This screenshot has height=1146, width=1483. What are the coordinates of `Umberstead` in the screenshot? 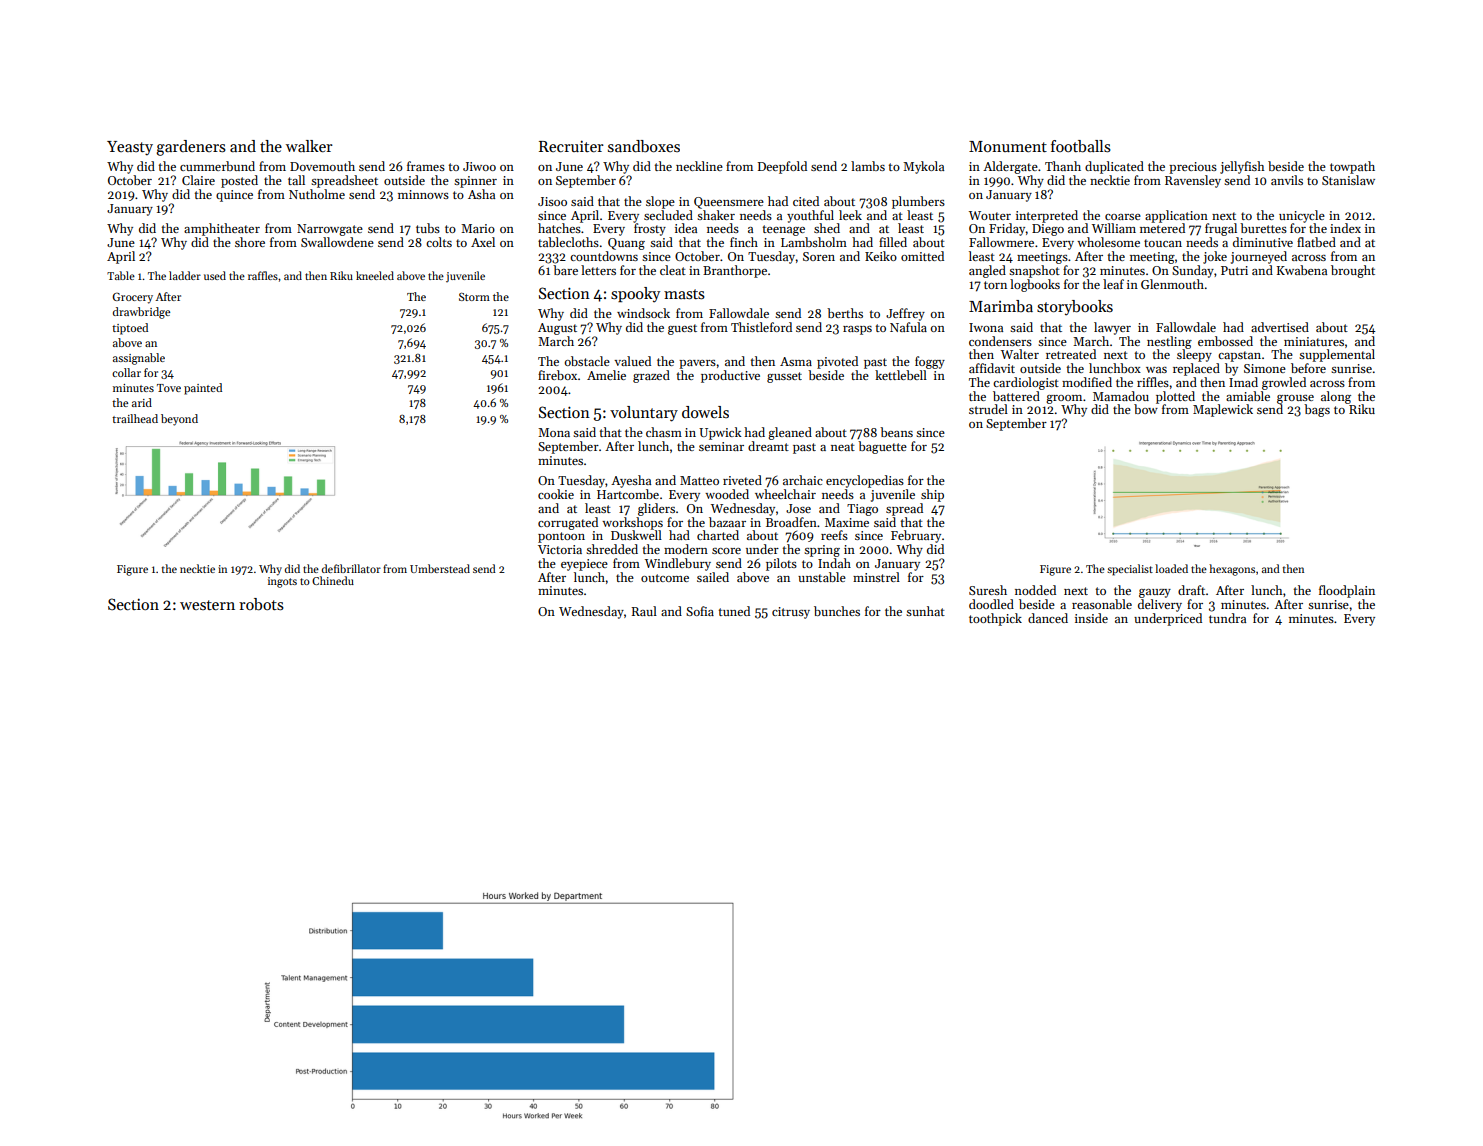 It's located at (440, 568).
